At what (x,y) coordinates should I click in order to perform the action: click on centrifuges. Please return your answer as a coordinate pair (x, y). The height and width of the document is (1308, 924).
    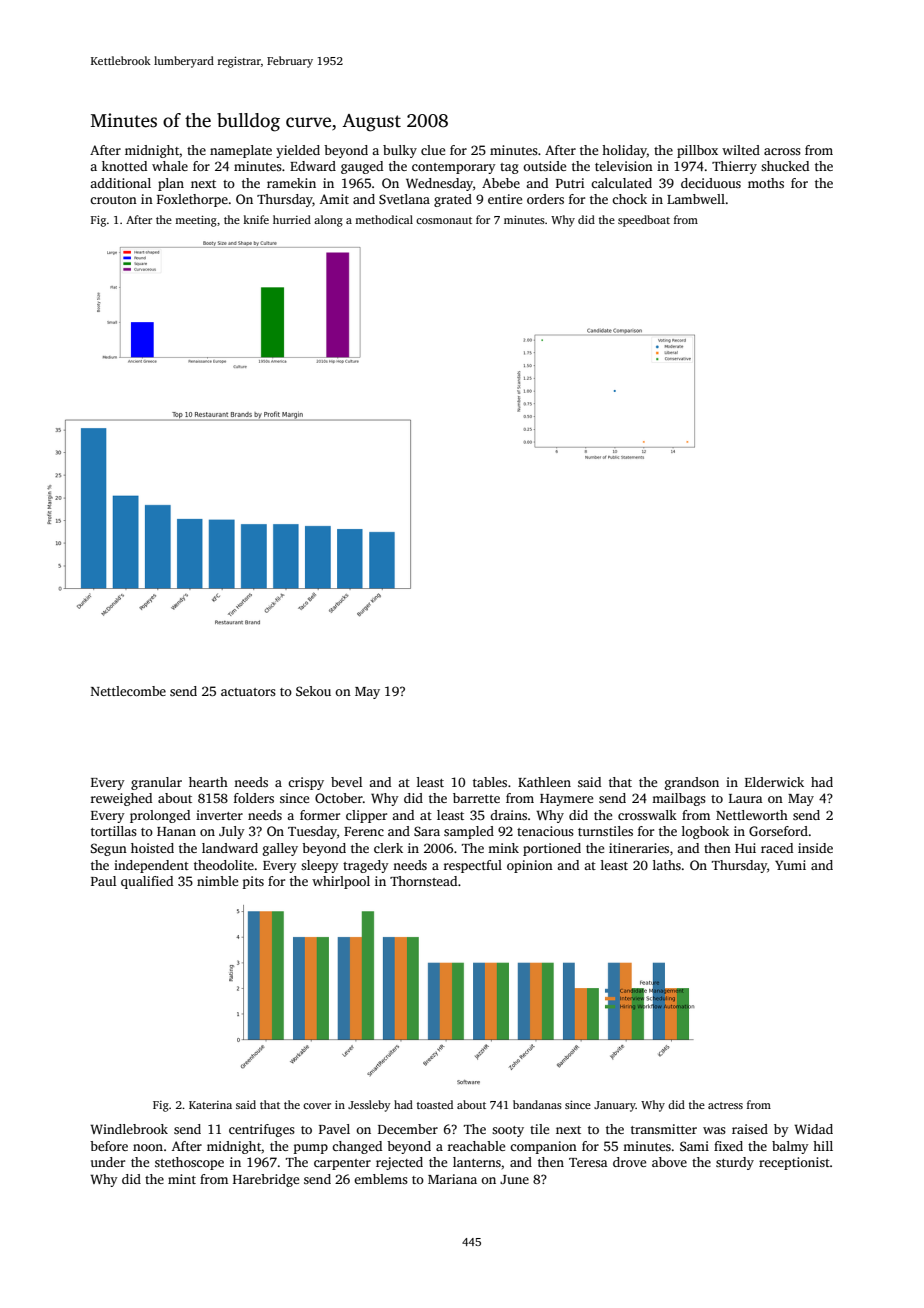
    Looking at the image, I should click on (262, 1130).
